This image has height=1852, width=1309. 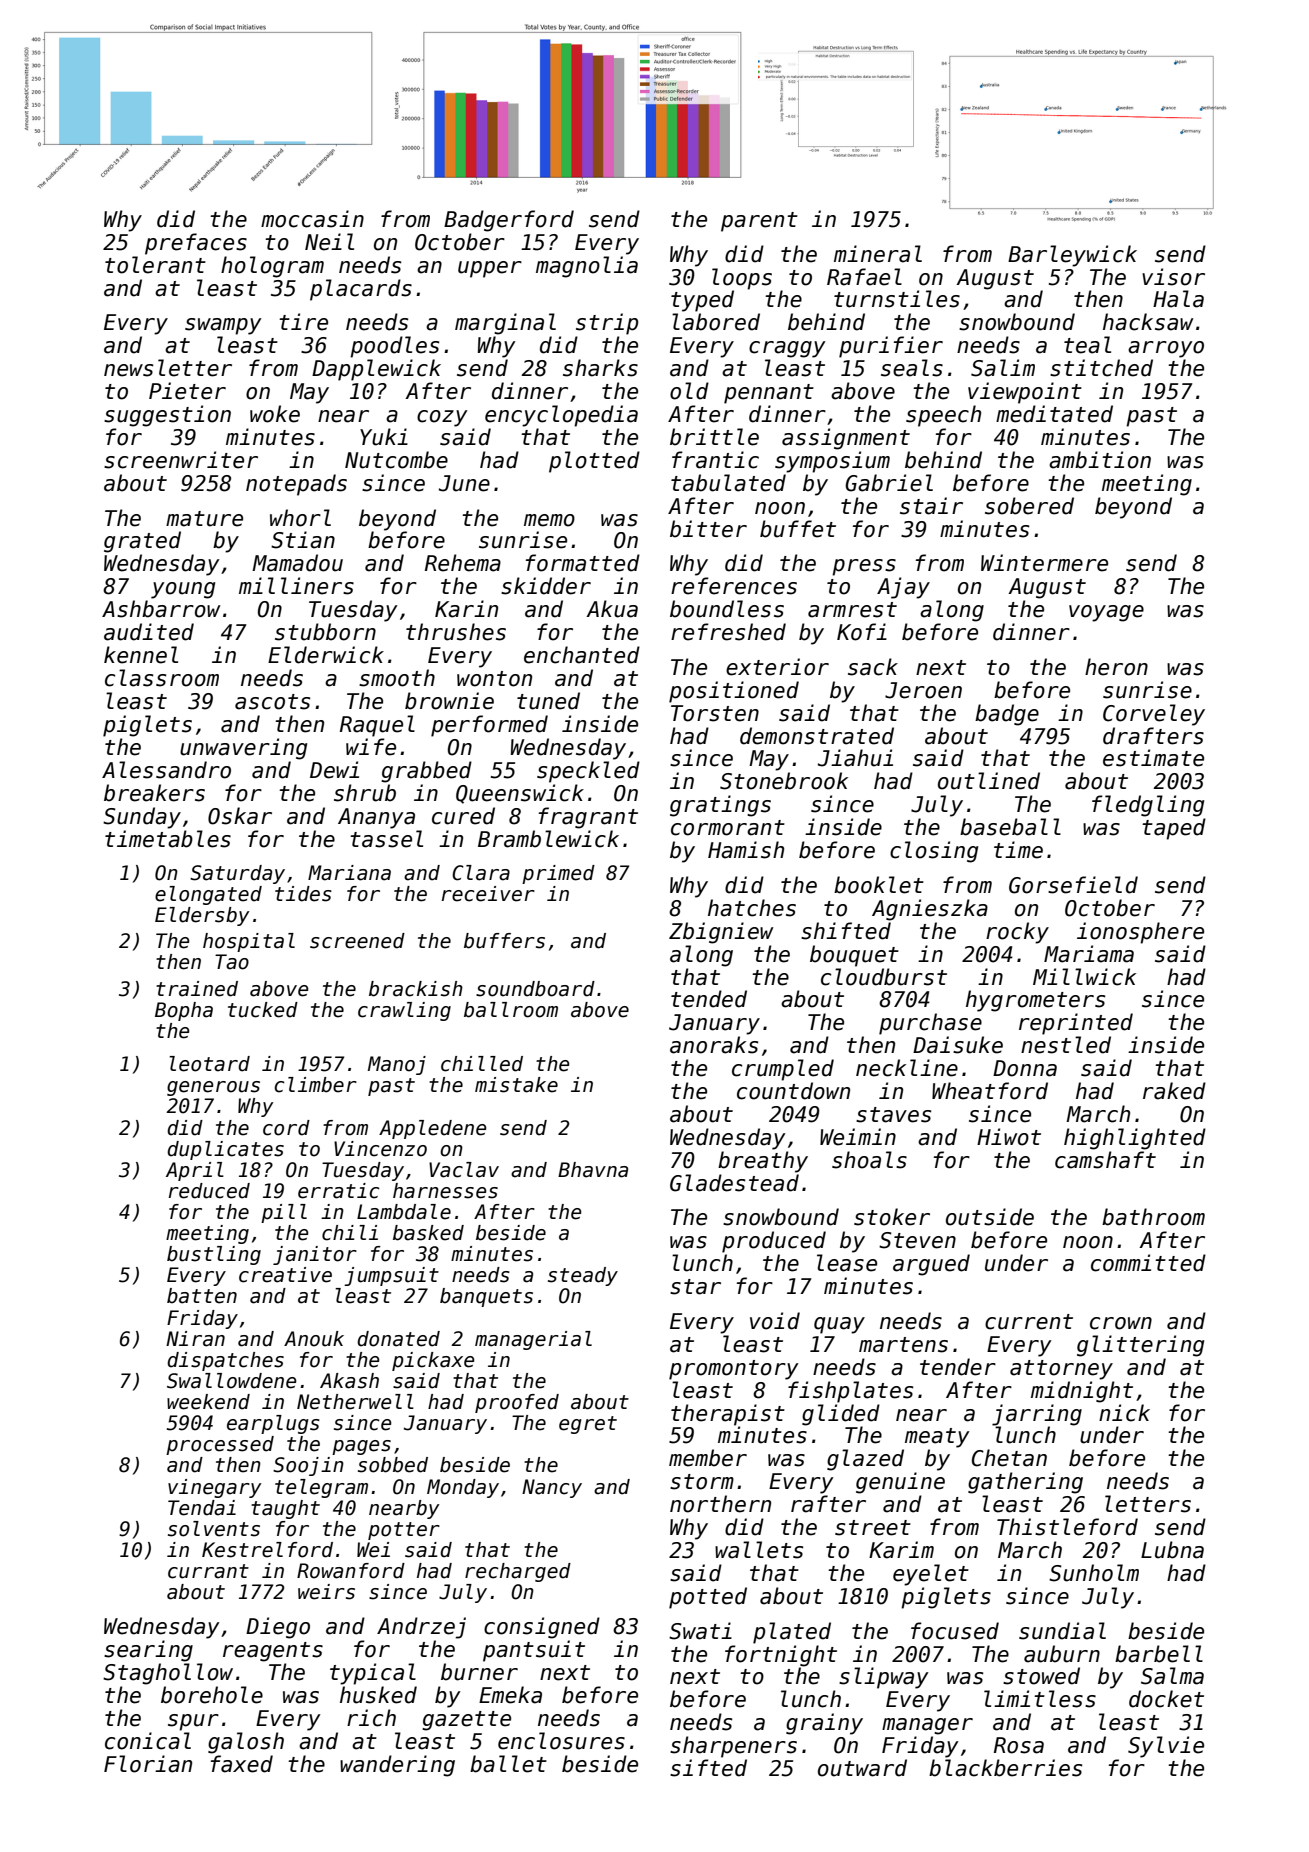 What do you see at coordinates (214, 1255) in the image?
I see `bustling` at bounding box center [214, 1255].
